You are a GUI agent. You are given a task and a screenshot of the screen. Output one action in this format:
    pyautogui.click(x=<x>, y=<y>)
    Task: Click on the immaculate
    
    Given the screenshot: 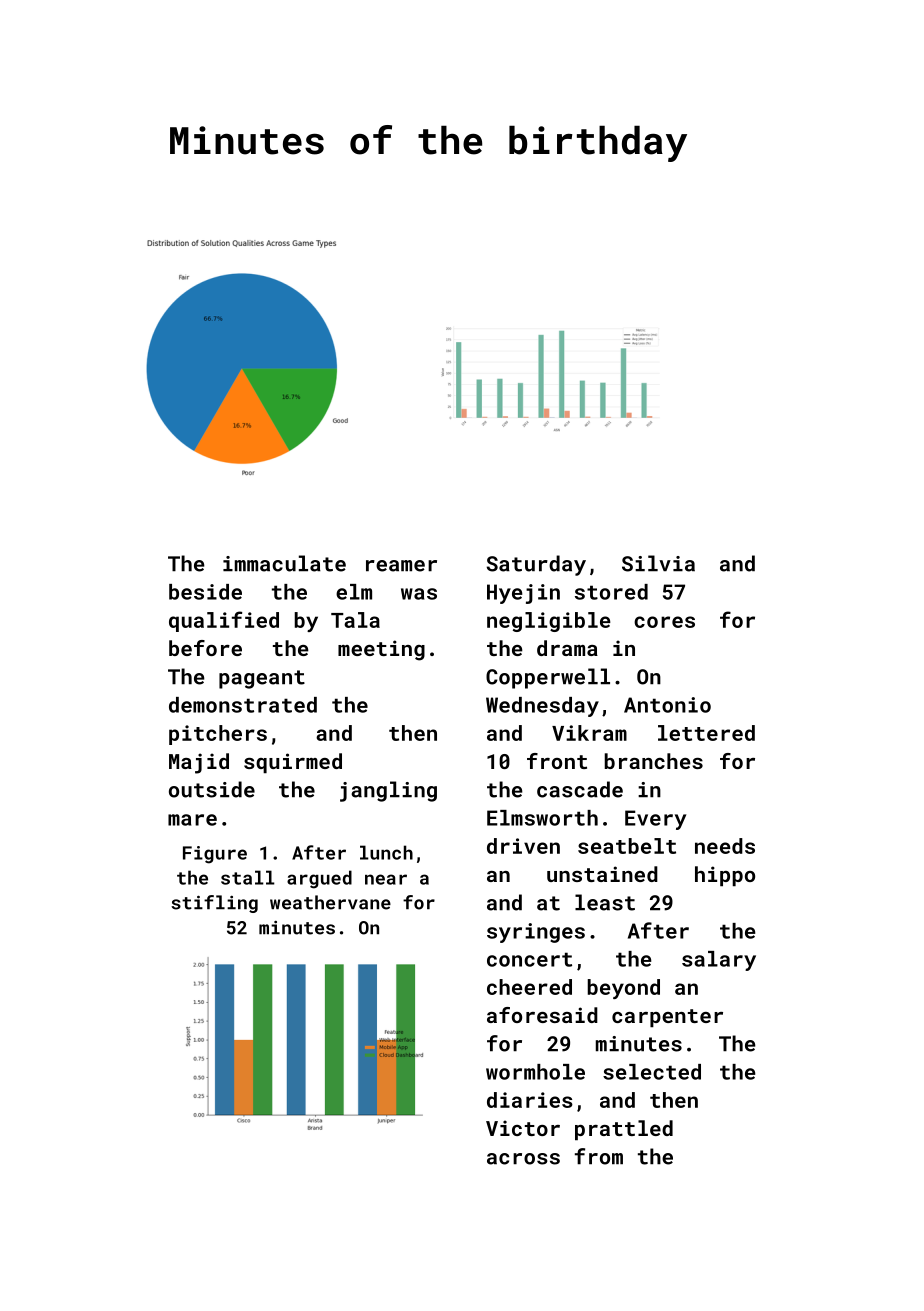 What is the action you would take?
    pyautogui.click(x=284, y=563)
